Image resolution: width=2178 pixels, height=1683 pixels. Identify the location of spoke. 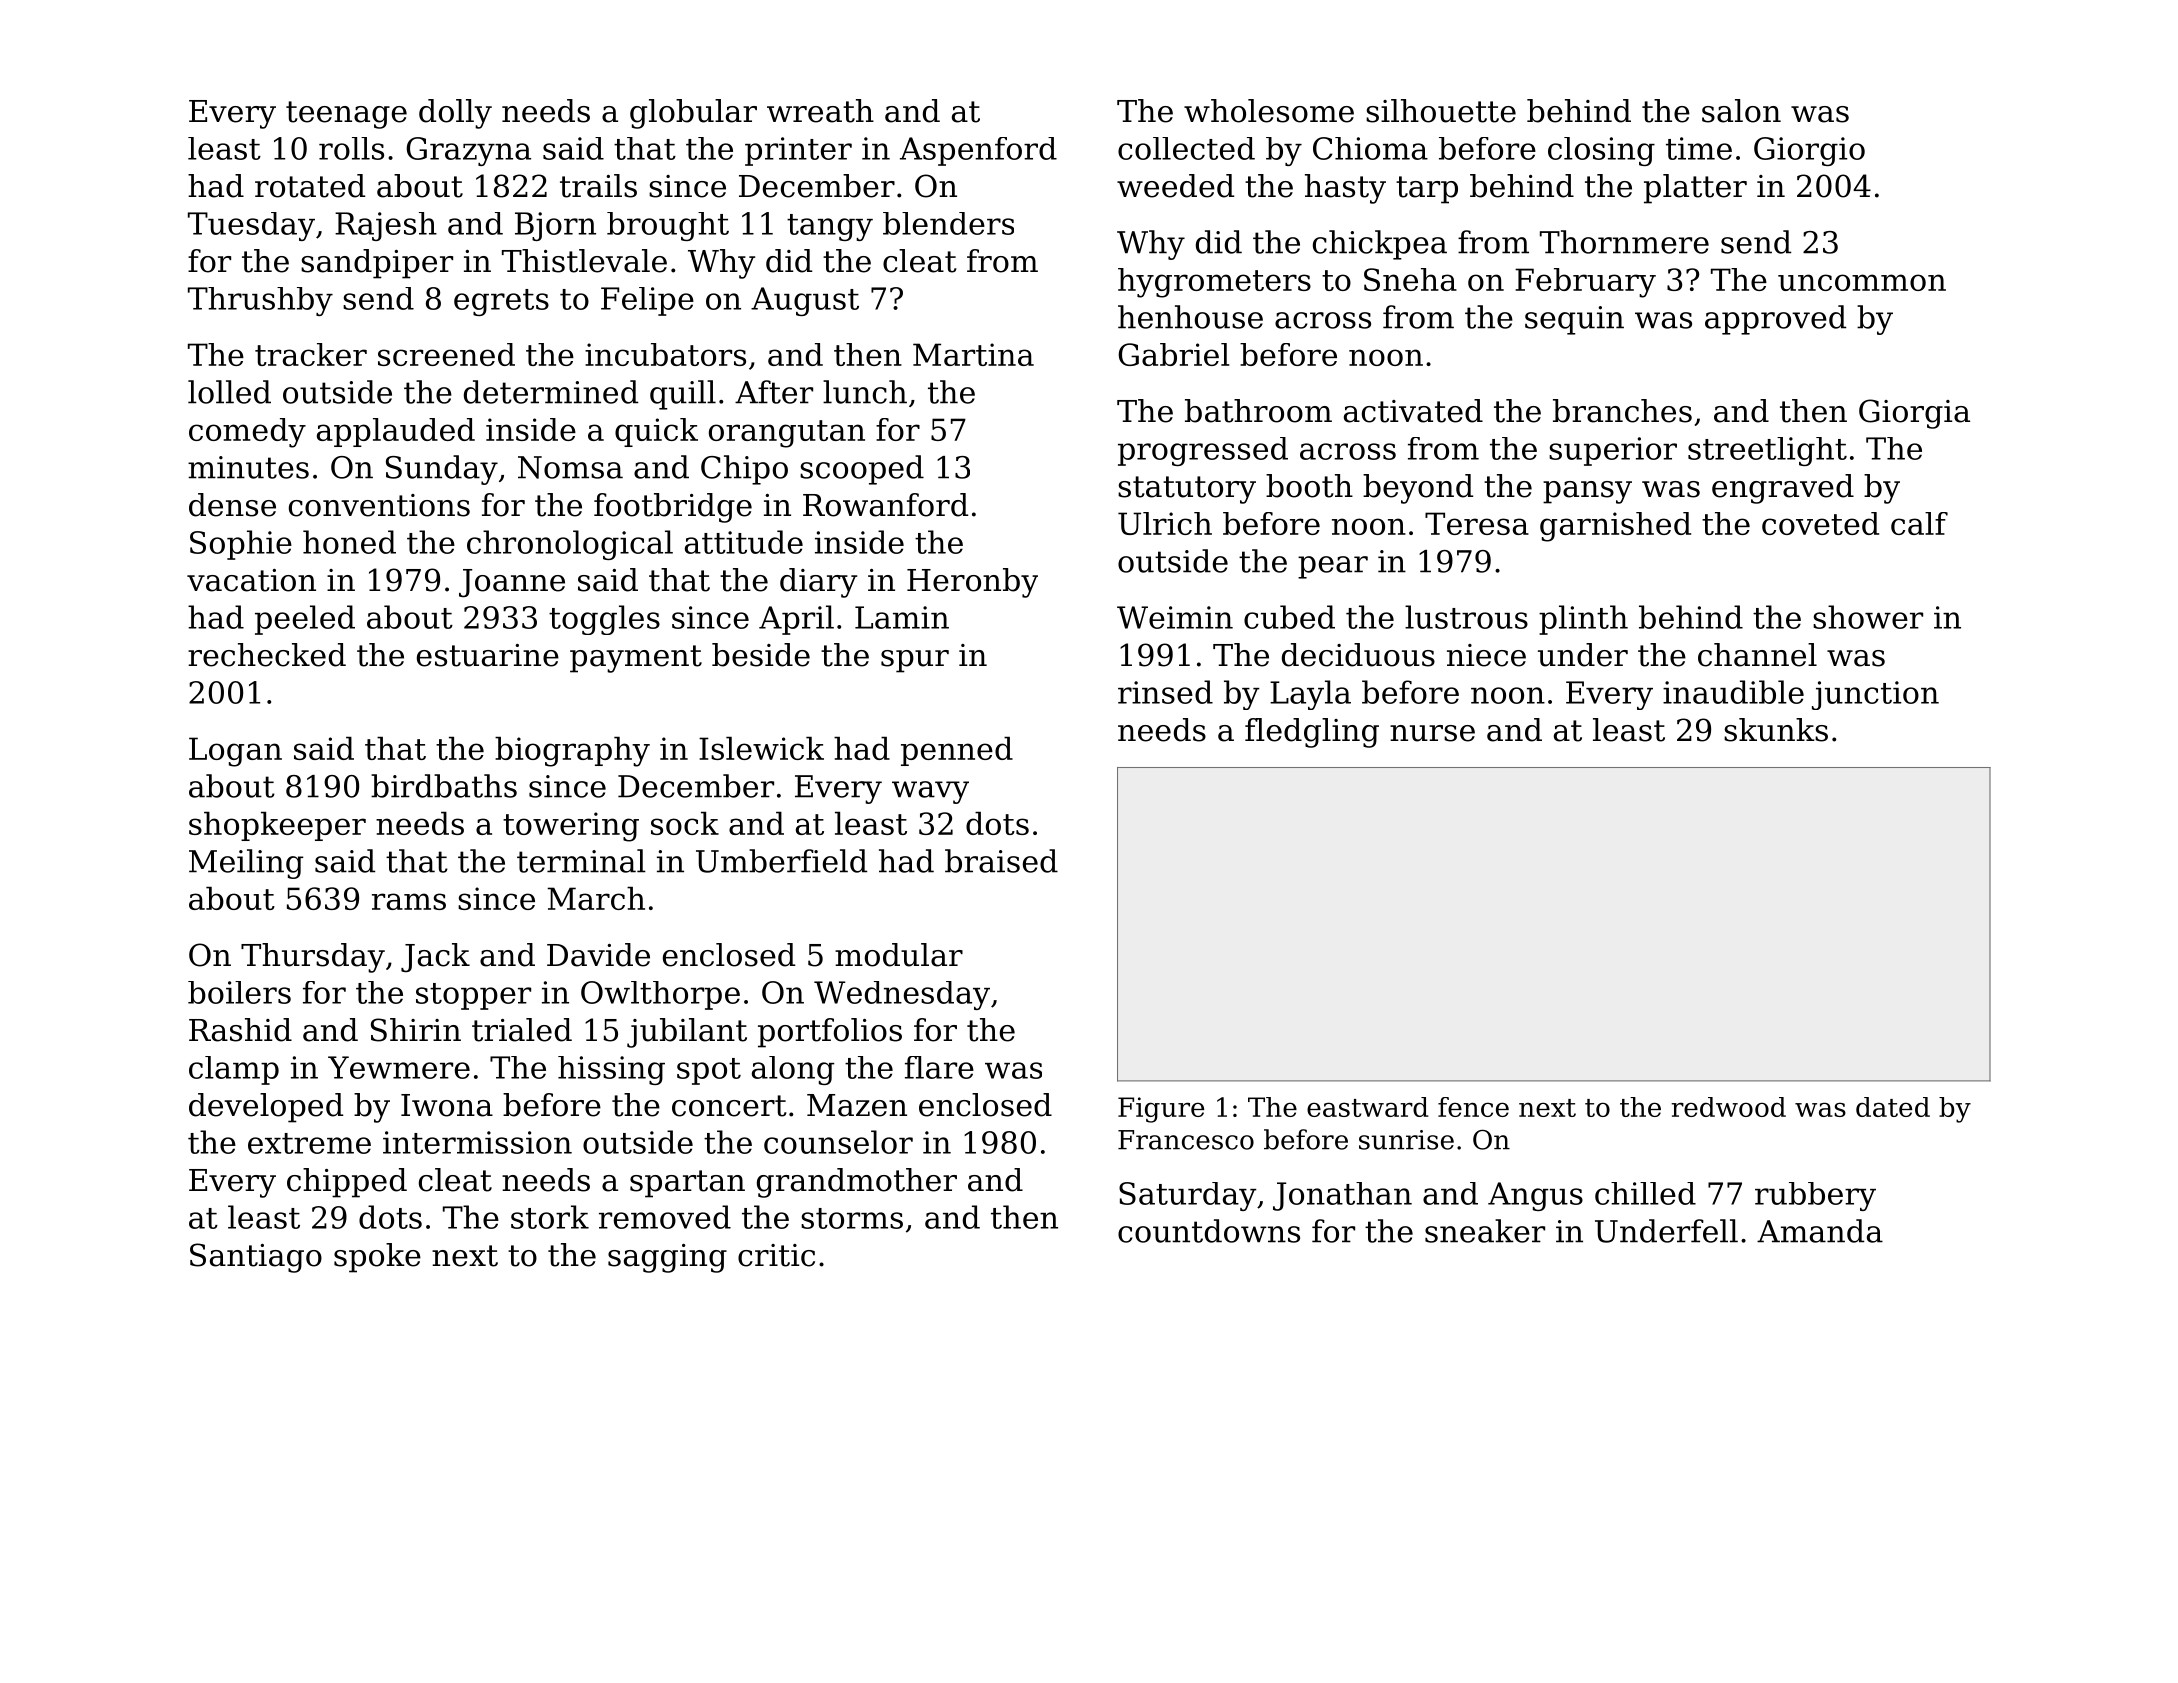
(377, 1258).
